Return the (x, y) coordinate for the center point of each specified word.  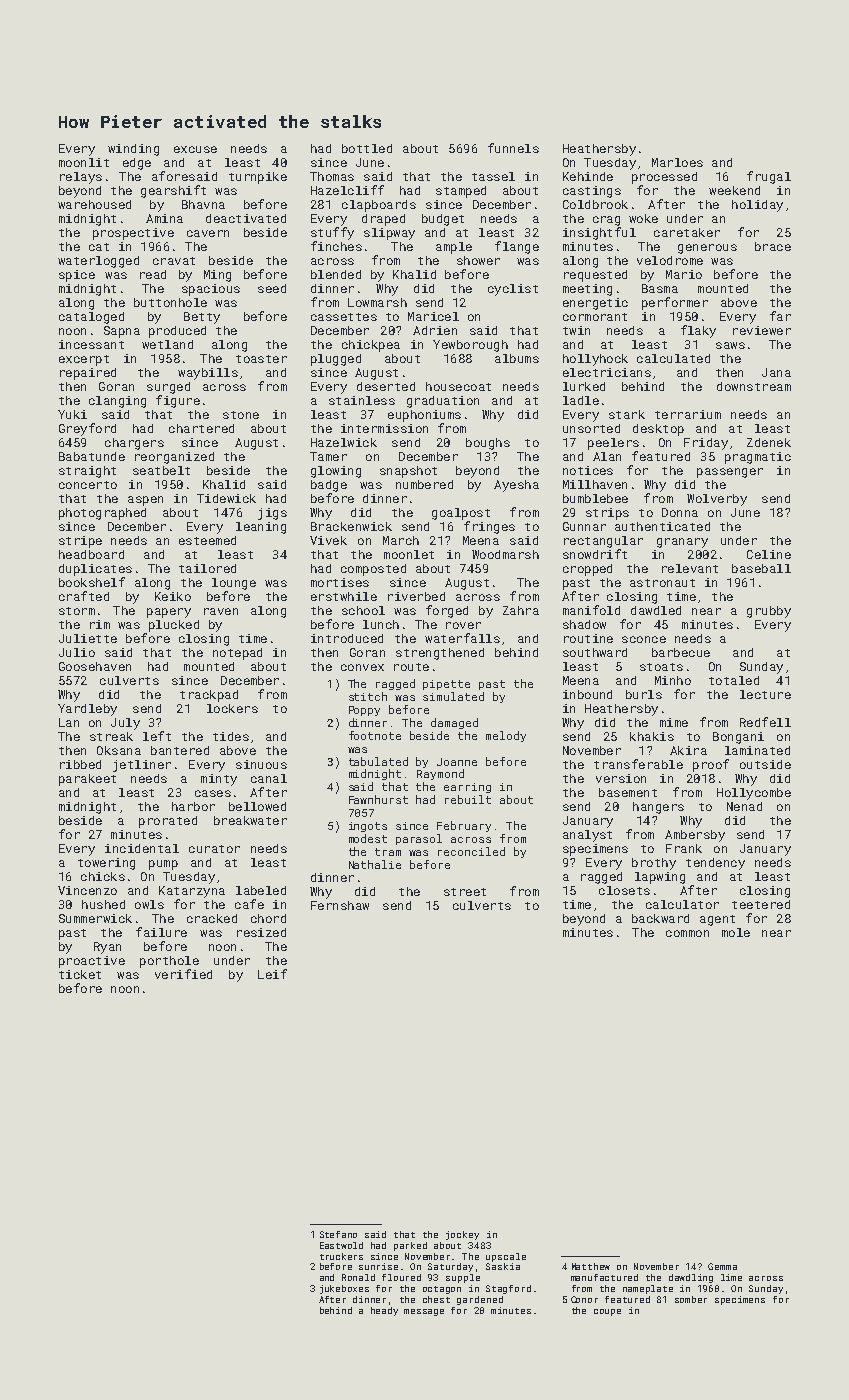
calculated (673, 358)
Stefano (338, 1234)
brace (773, 246)
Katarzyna (192, 892)
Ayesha (516, 486)
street (465, 892)
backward (660, 918)
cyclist (513, 290)
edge (137, 164)
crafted (84, 596)
